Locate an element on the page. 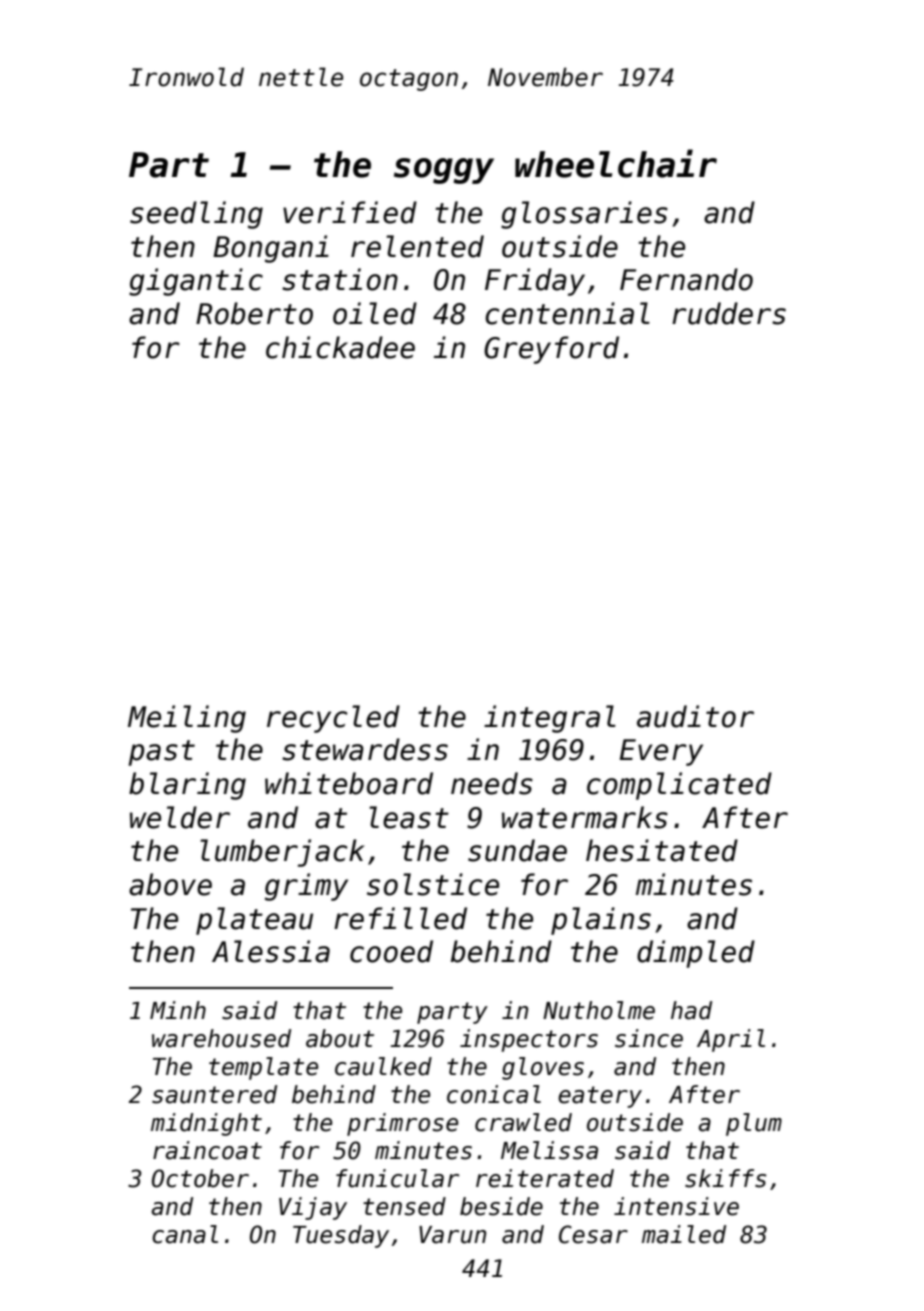  wheelchair is located at coordinates (616, 163).
